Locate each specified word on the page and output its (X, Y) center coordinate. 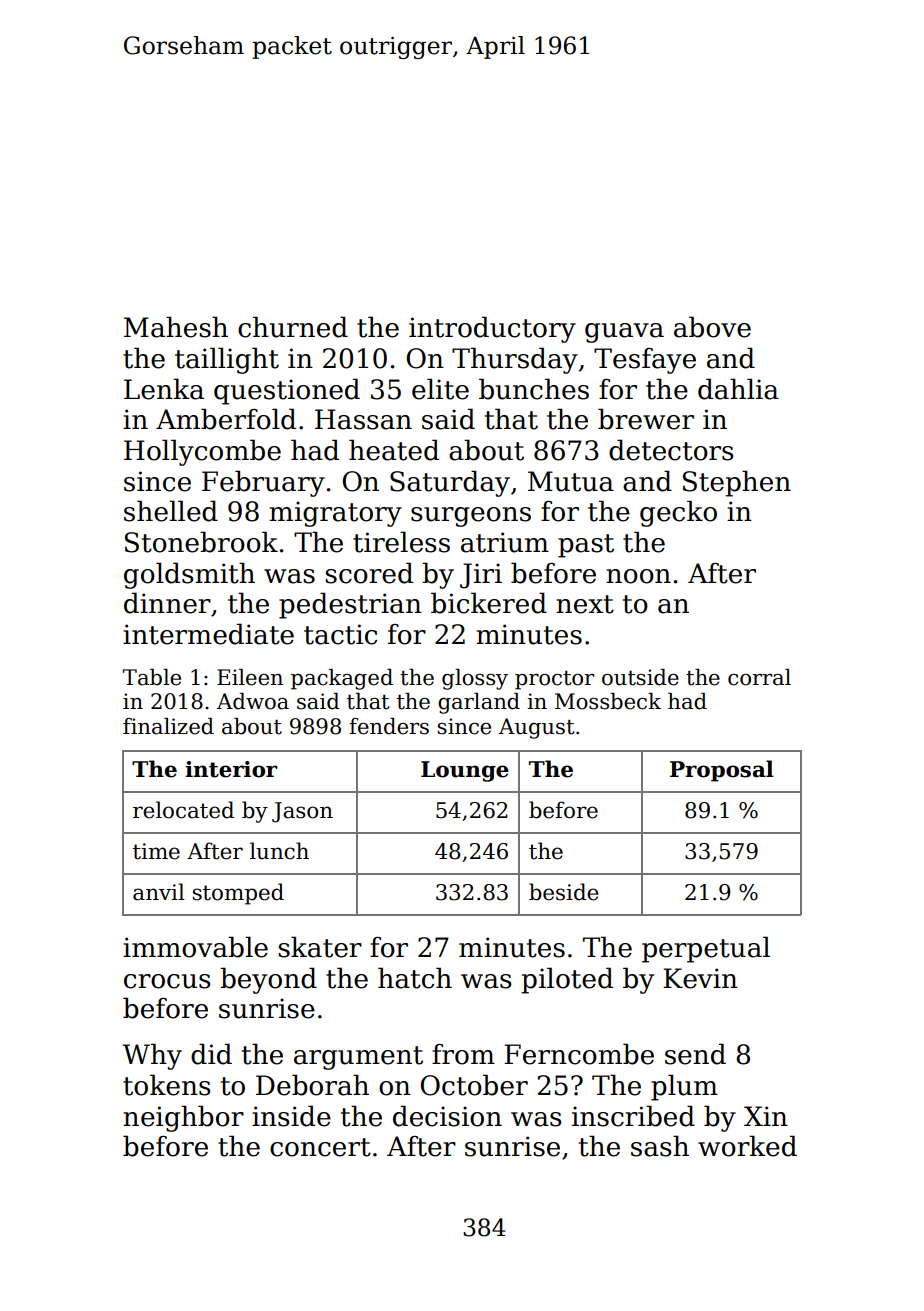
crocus (167, 981)
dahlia (738, 389)
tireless (401, 542)
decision (447, 1116)
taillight (227, 360)
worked (747, 1146)
